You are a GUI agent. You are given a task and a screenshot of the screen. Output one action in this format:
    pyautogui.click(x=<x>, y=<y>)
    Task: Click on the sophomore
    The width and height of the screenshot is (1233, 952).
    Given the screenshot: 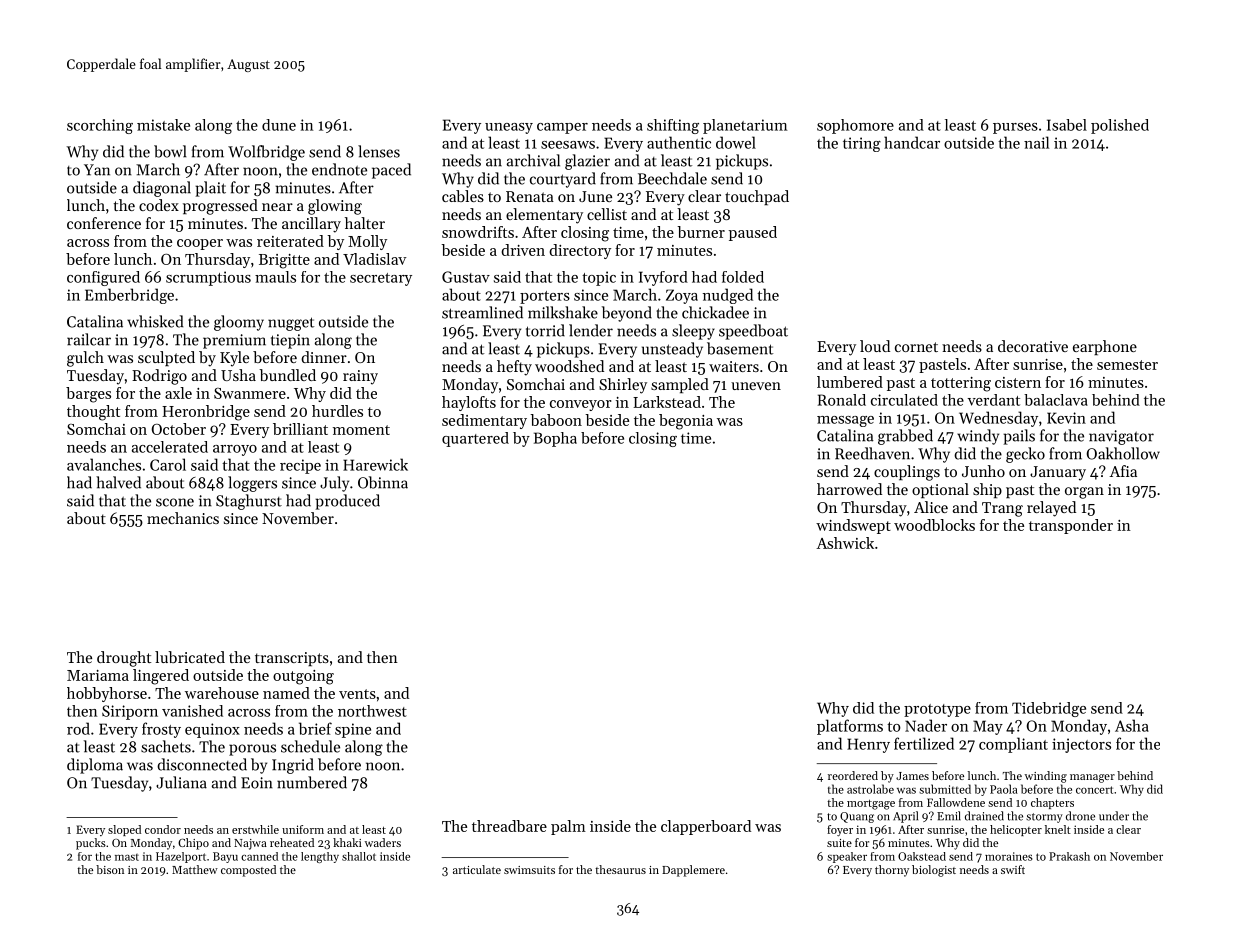 What is the action you would take?
    pyautogui.click(x=855, y=126)
